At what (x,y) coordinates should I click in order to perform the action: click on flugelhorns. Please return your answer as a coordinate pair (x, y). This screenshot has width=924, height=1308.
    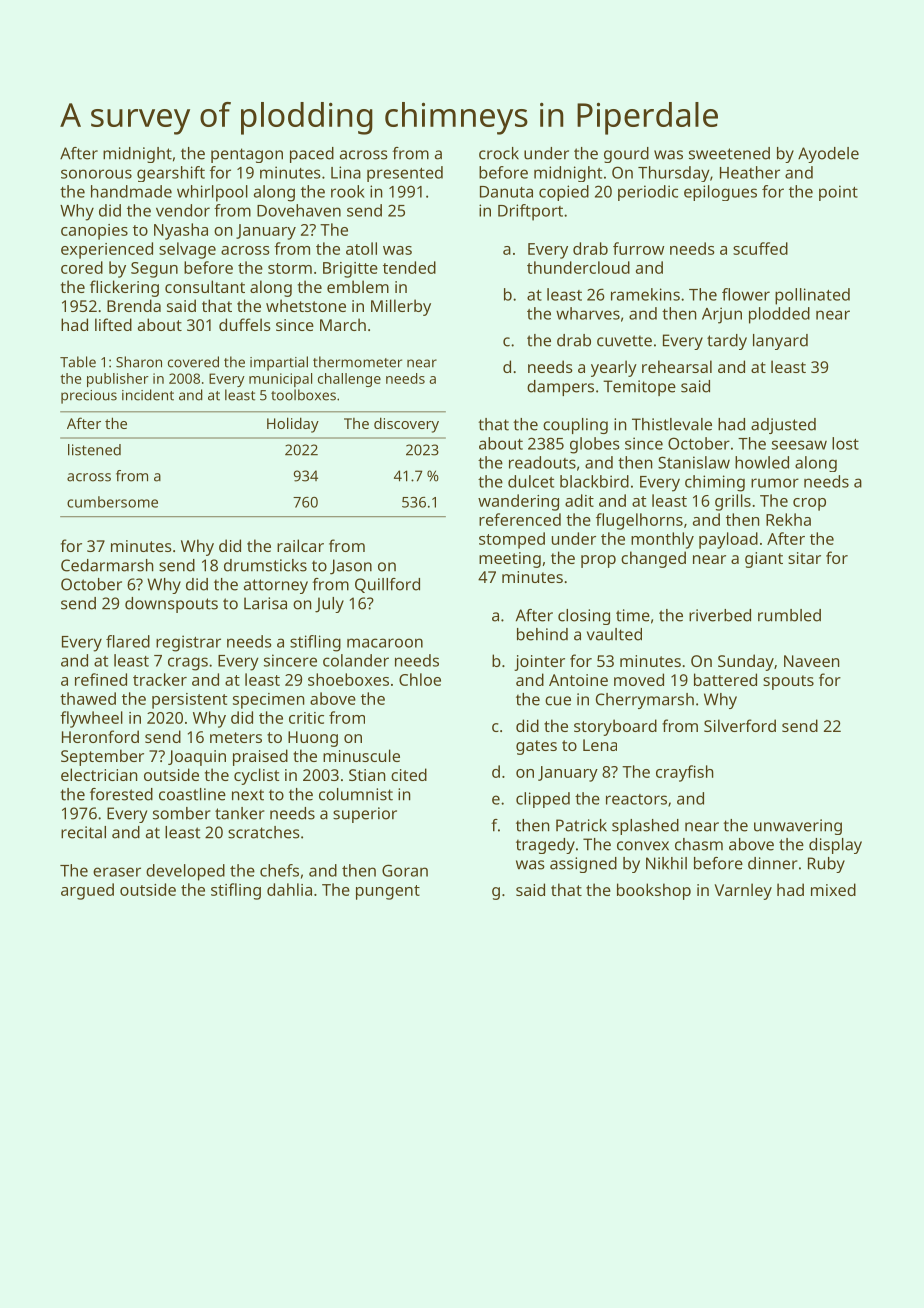
    Looking at the image, I should click on (639, 521).
